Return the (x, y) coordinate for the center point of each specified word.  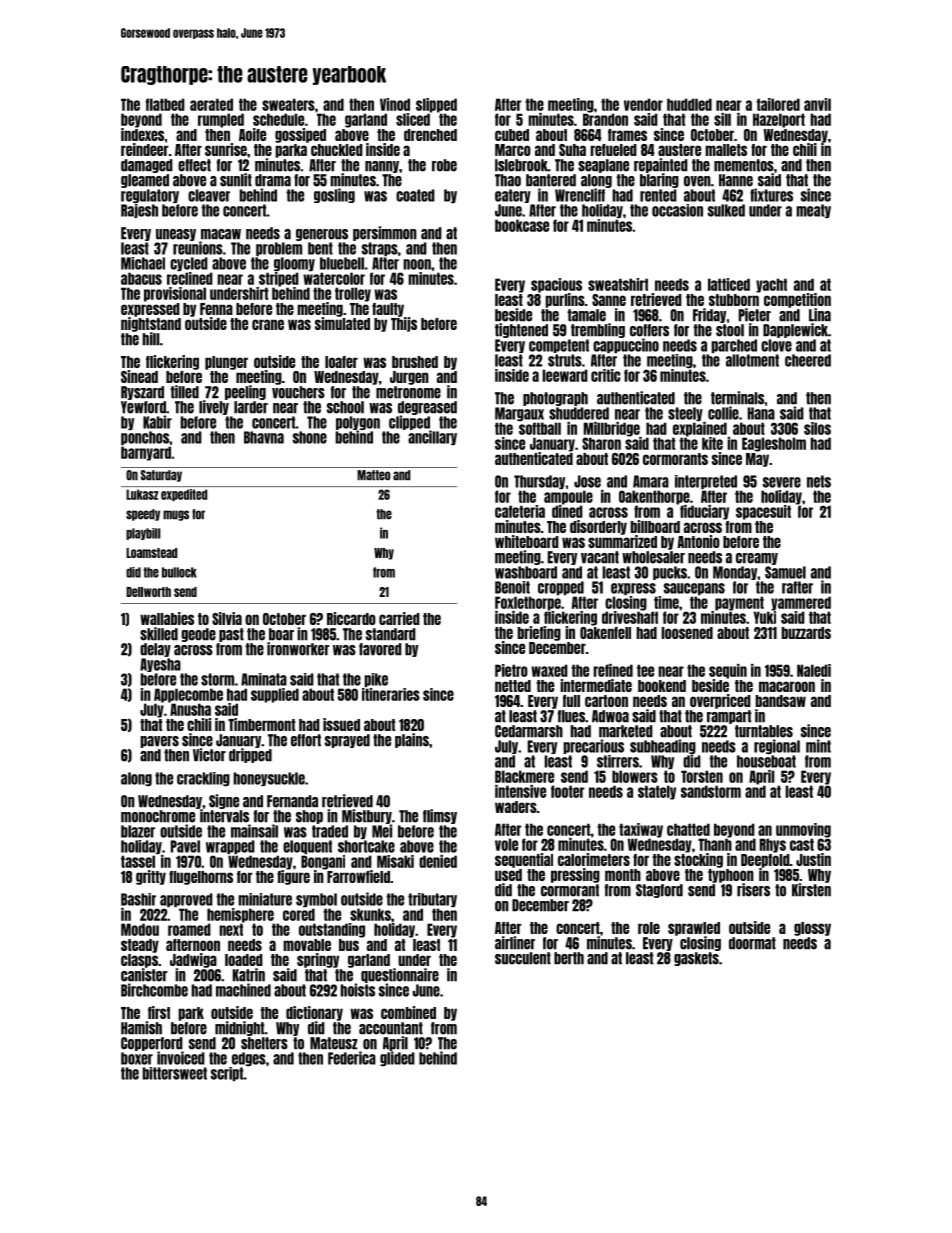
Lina (820, 315)
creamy (757, 559)
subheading (663, 746)
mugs (176, 515)
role (649, 928)
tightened (521, 330)
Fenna (216, 309)
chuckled (337, 150)
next (231, 929)
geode (198, 635)
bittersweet (175, 1073)
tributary (432, 900)
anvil (817, 104)
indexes (142, 134)
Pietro (511, 670)
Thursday (539, 482)
